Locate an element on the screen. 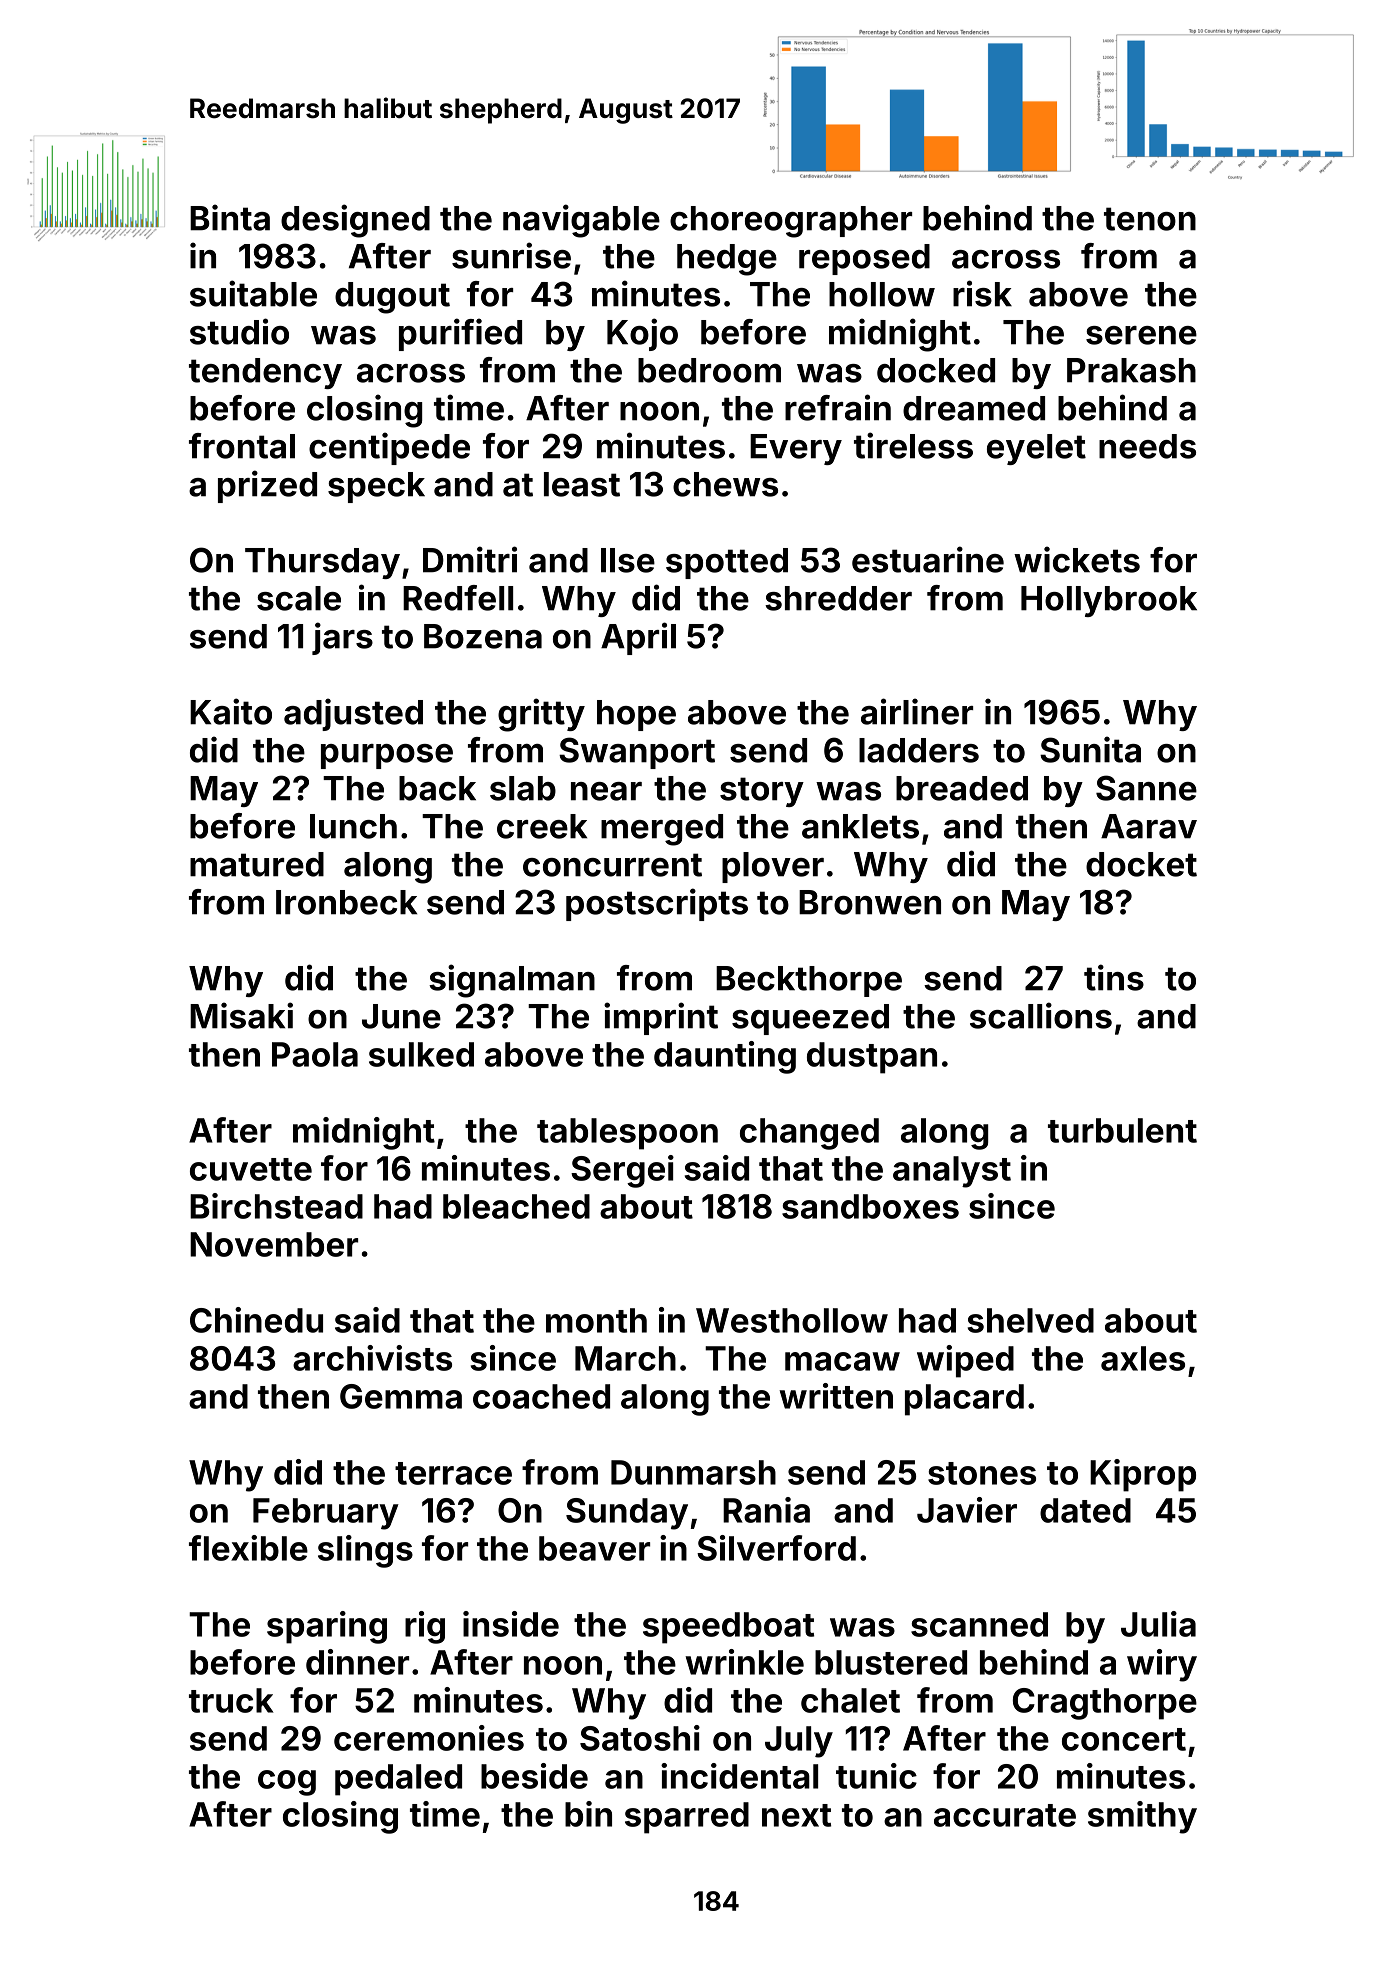  beaver is located at coordinates (594, 1548).
